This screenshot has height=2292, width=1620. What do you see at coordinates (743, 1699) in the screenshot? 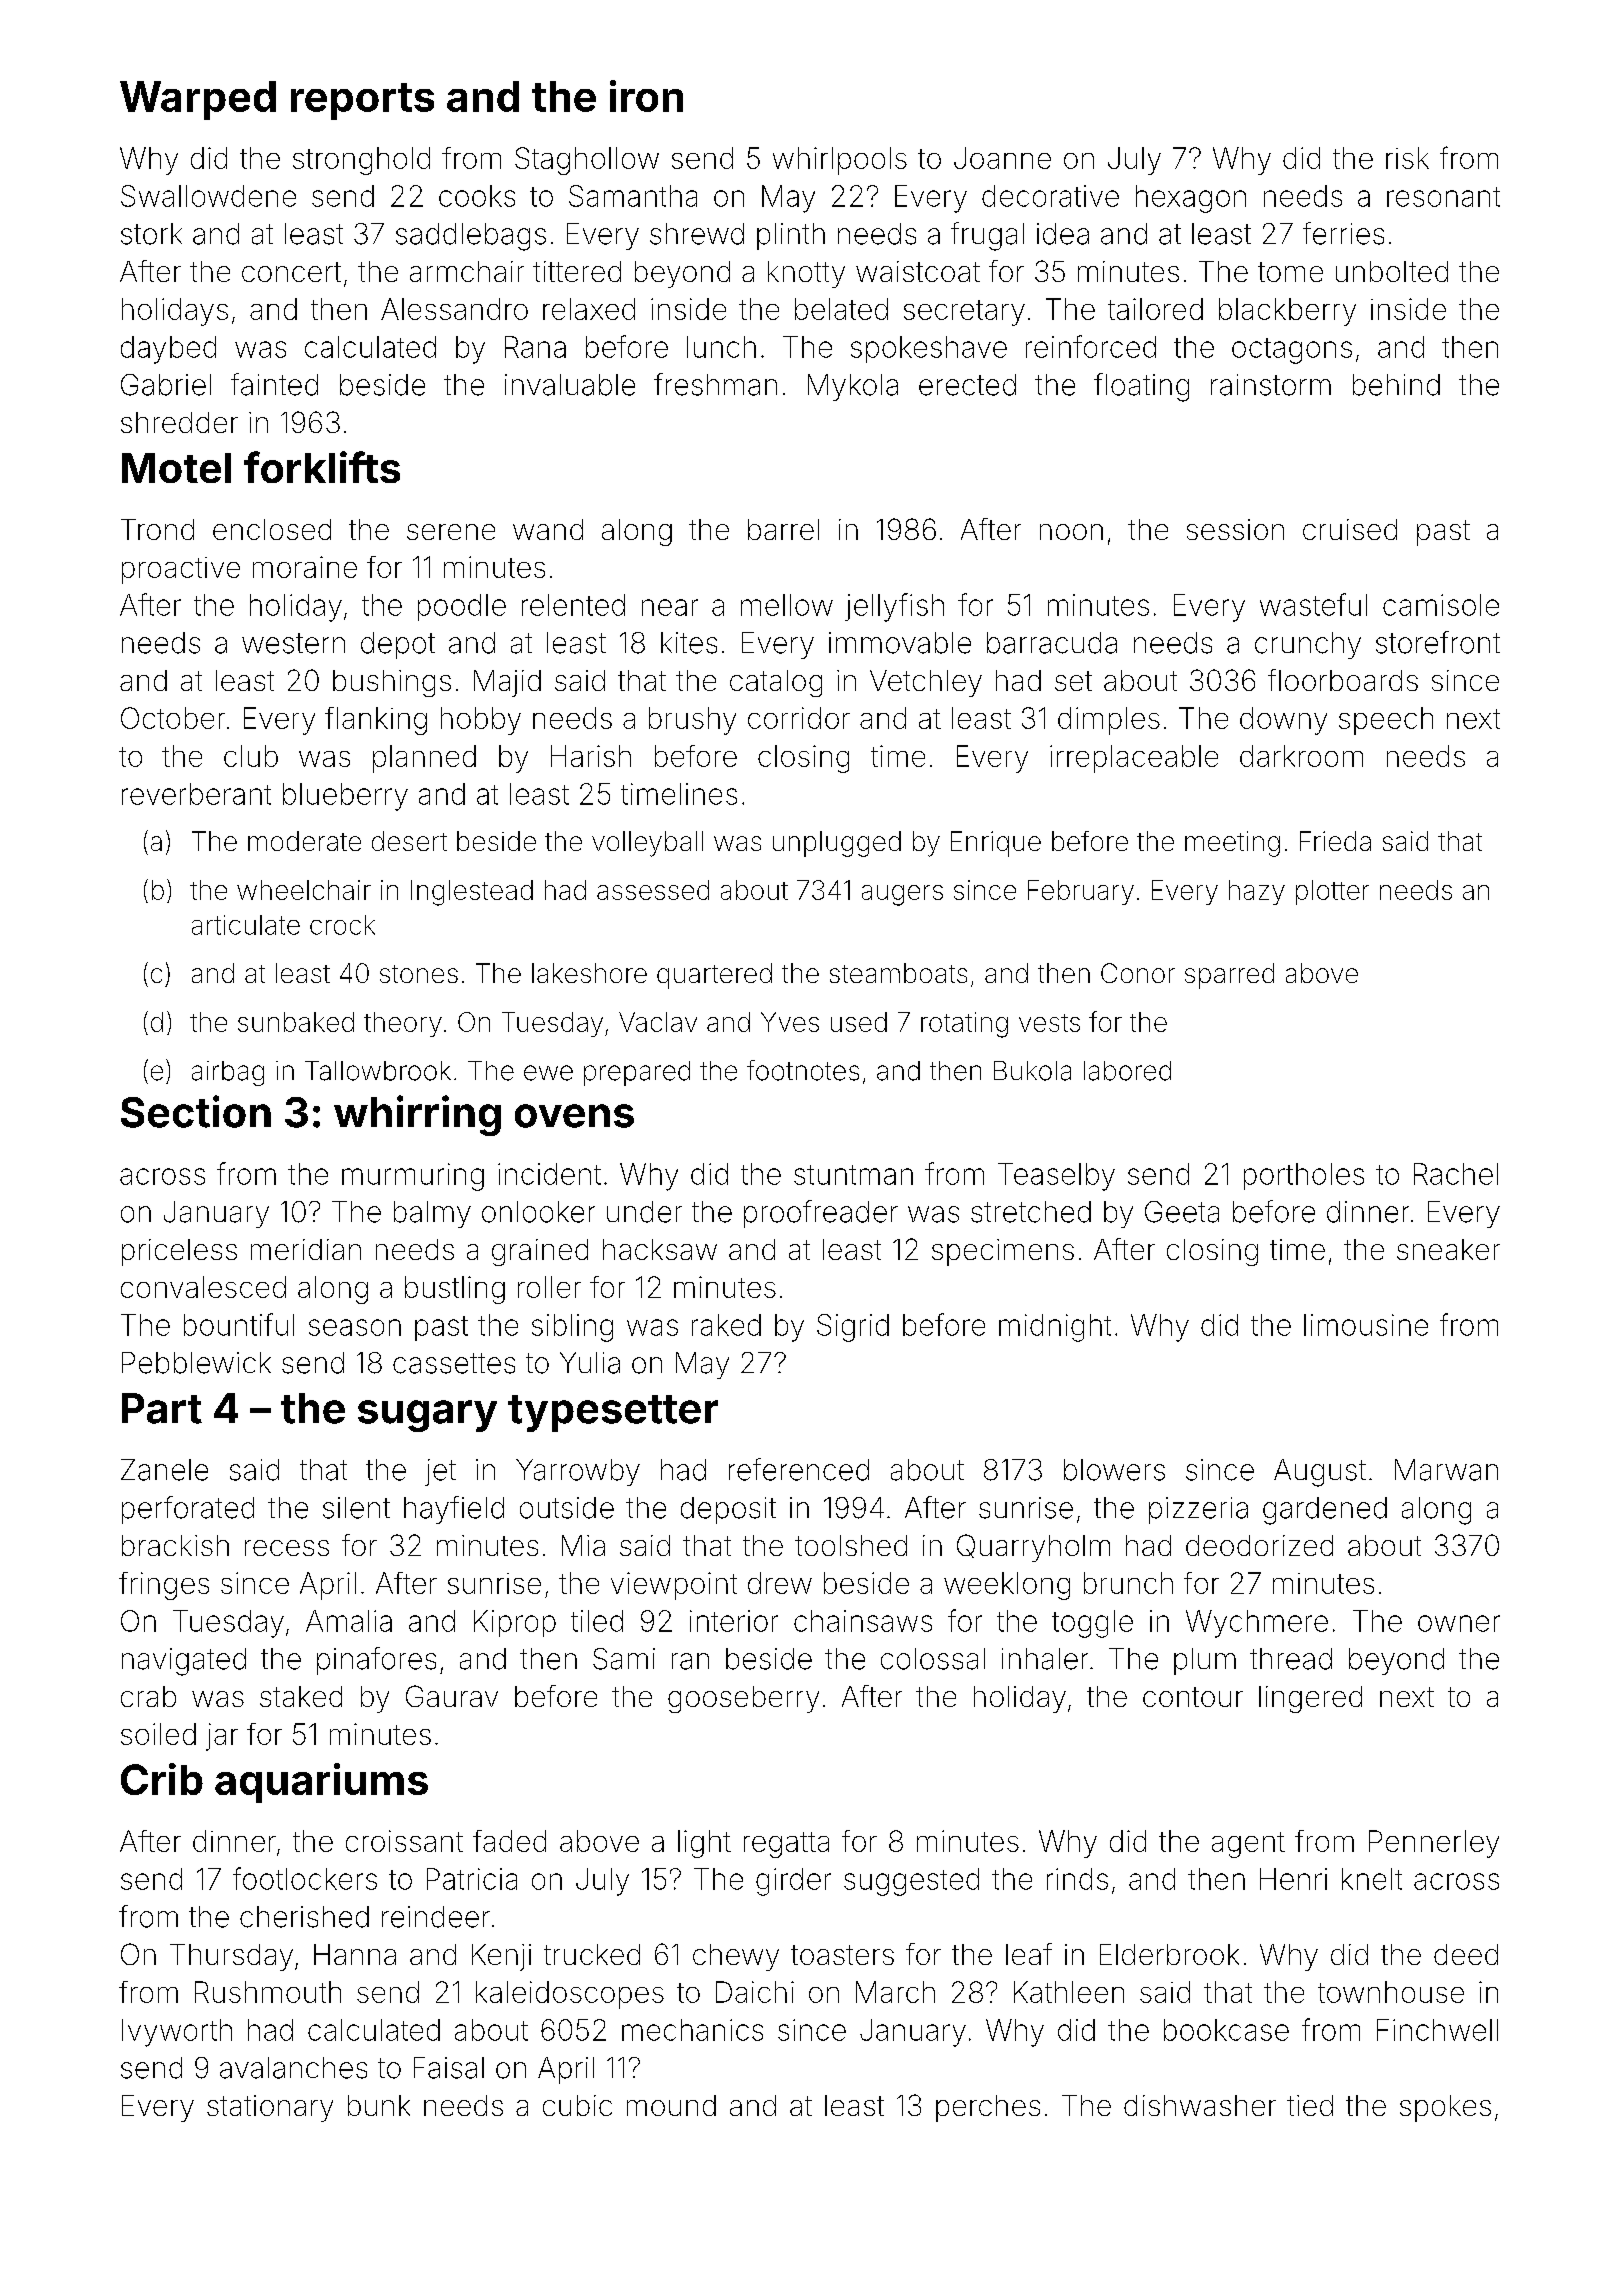
I see `gooseberry` at bounding box center [743, 1699].
